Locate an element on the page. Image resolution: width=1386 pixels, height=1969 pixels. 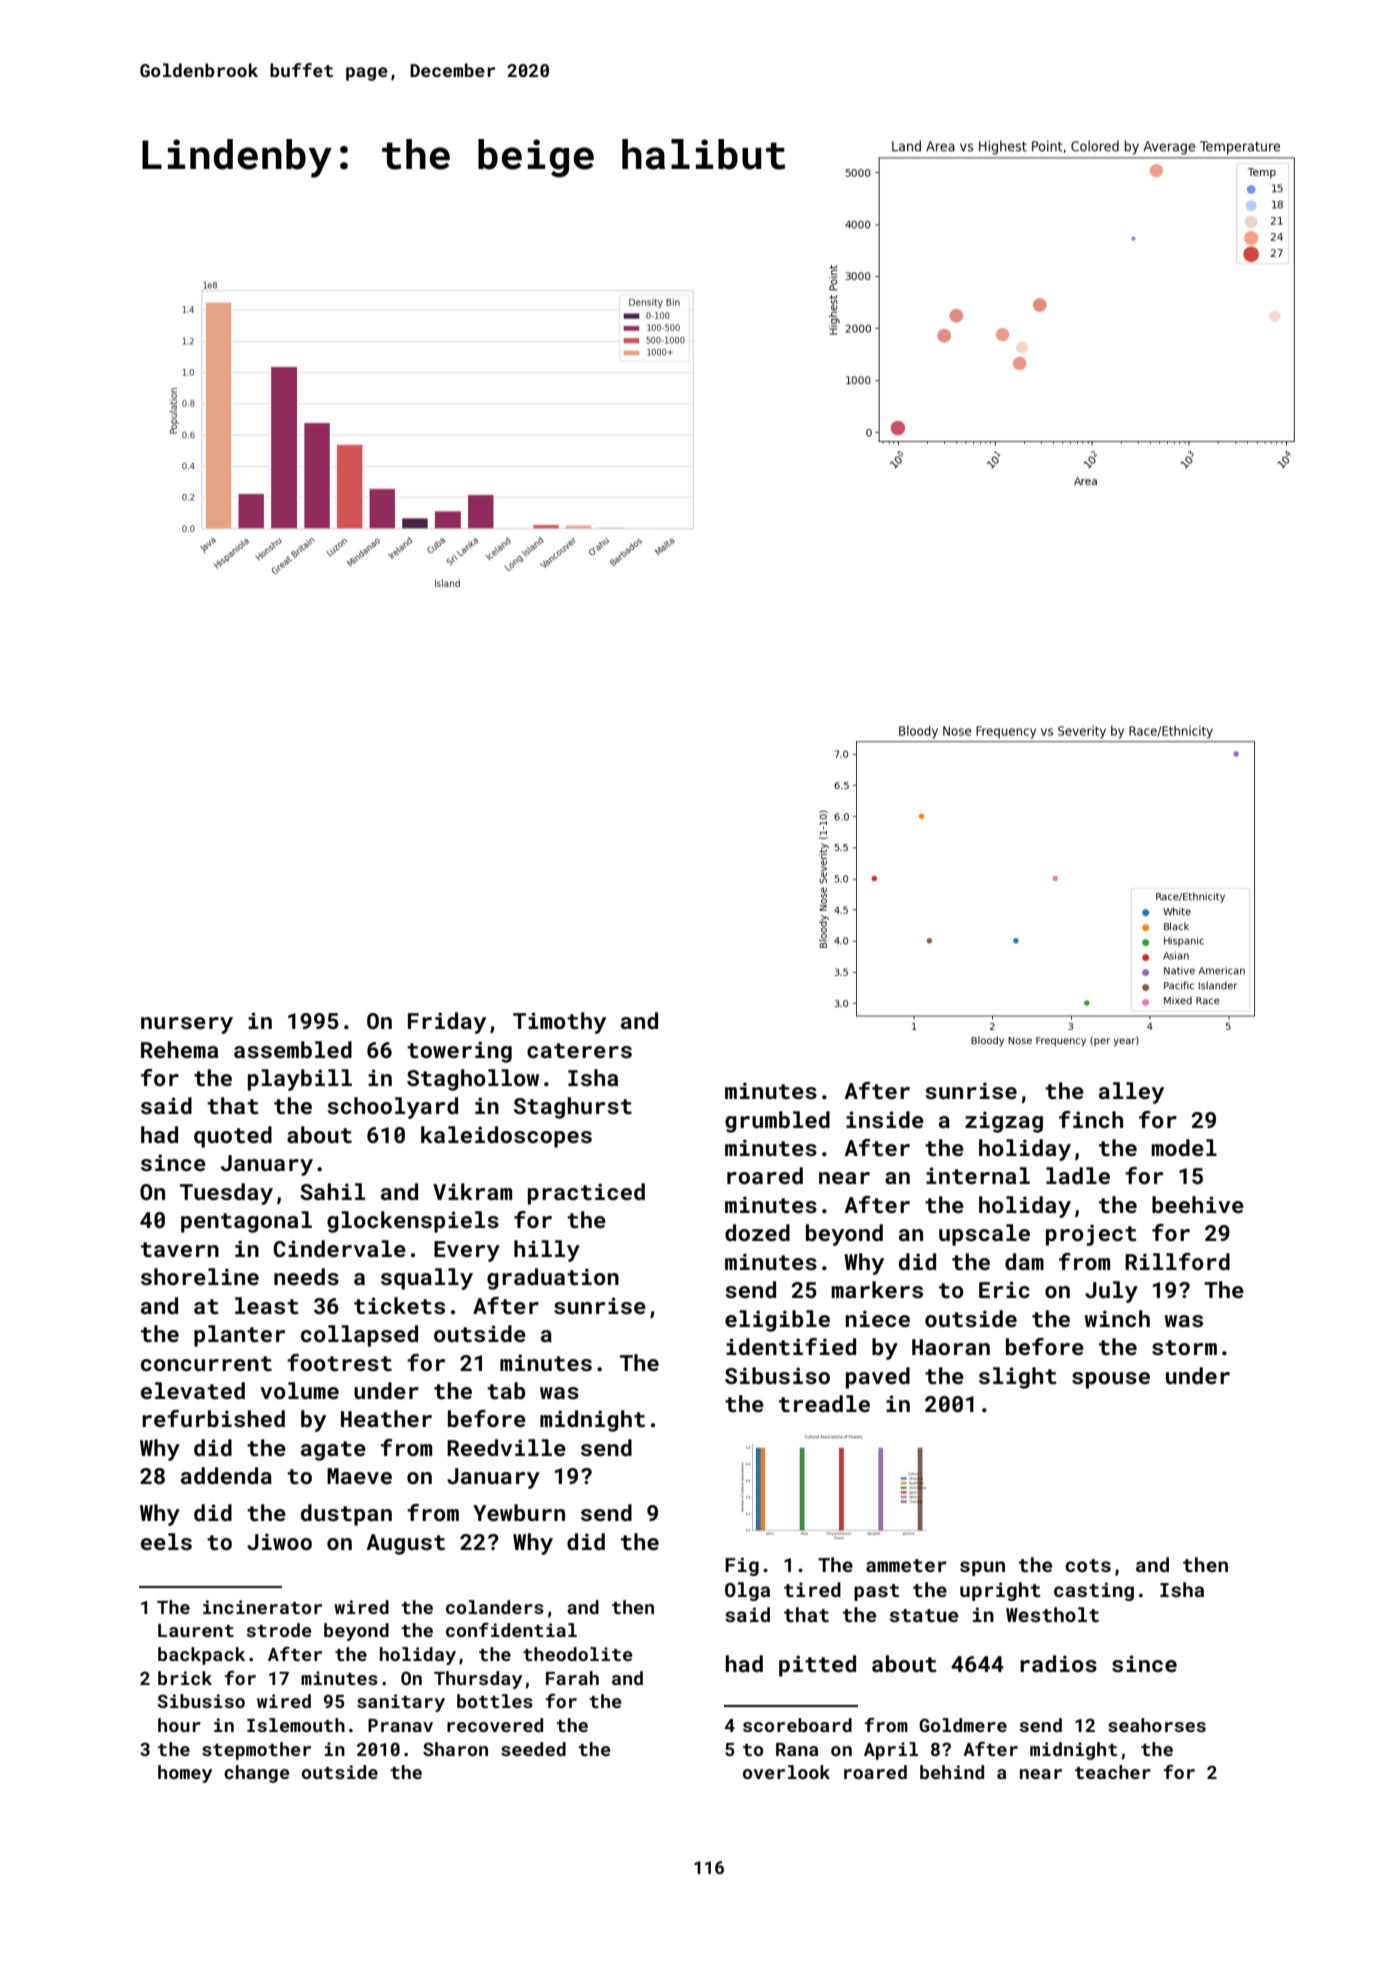
cots is located at coordinates (1088, 1565).
